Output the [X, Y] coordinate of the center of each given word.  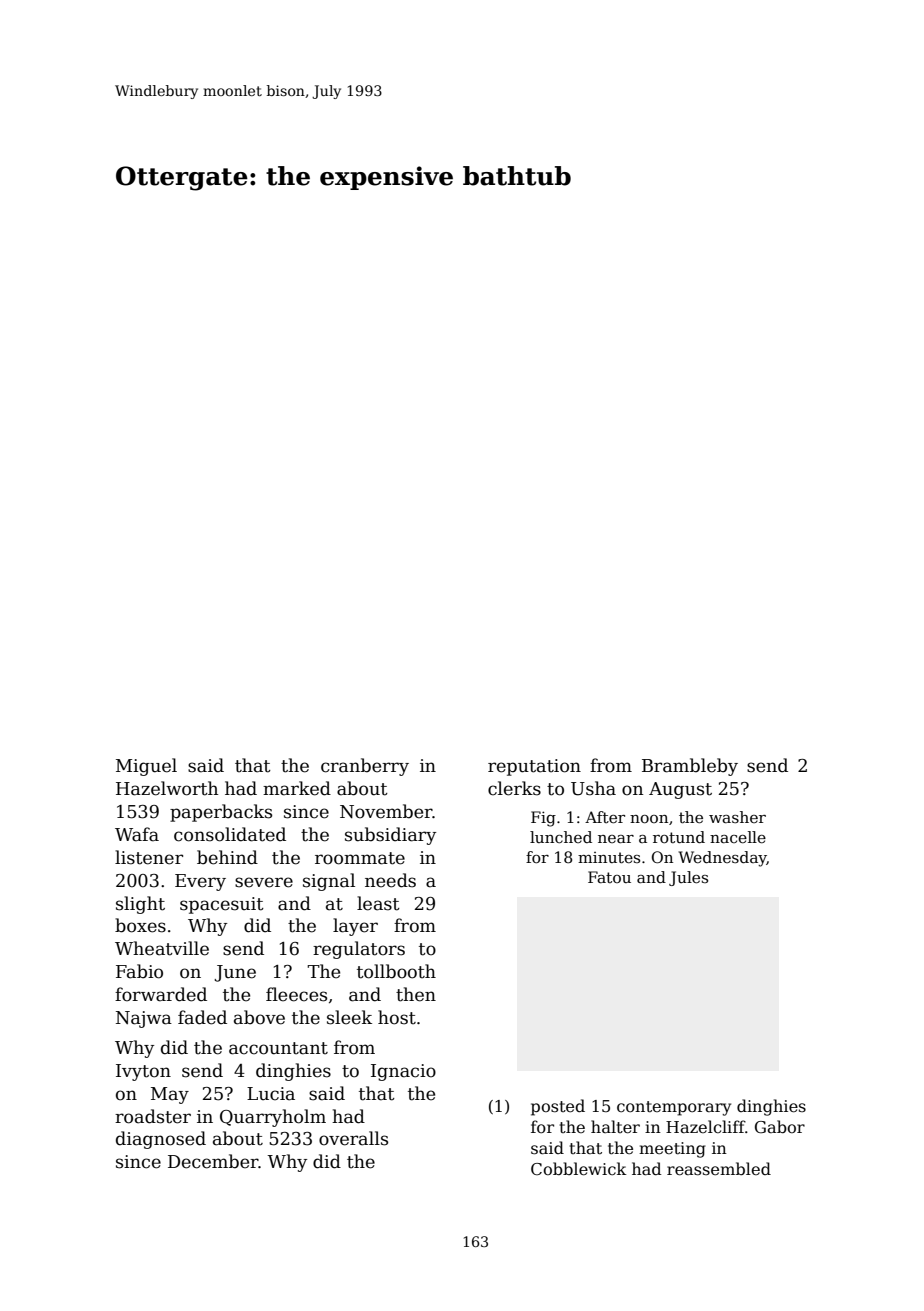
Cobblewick [579, 1169]
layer [355, 927]
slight [140, 905]
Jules [688, 878]
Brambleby [690, 767]
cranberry [365, 767]
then [416, 994]
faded [202, 1017]
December [213, 1161]
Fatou [609, 877]
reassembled [719, 1169]
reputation [534, 767]
